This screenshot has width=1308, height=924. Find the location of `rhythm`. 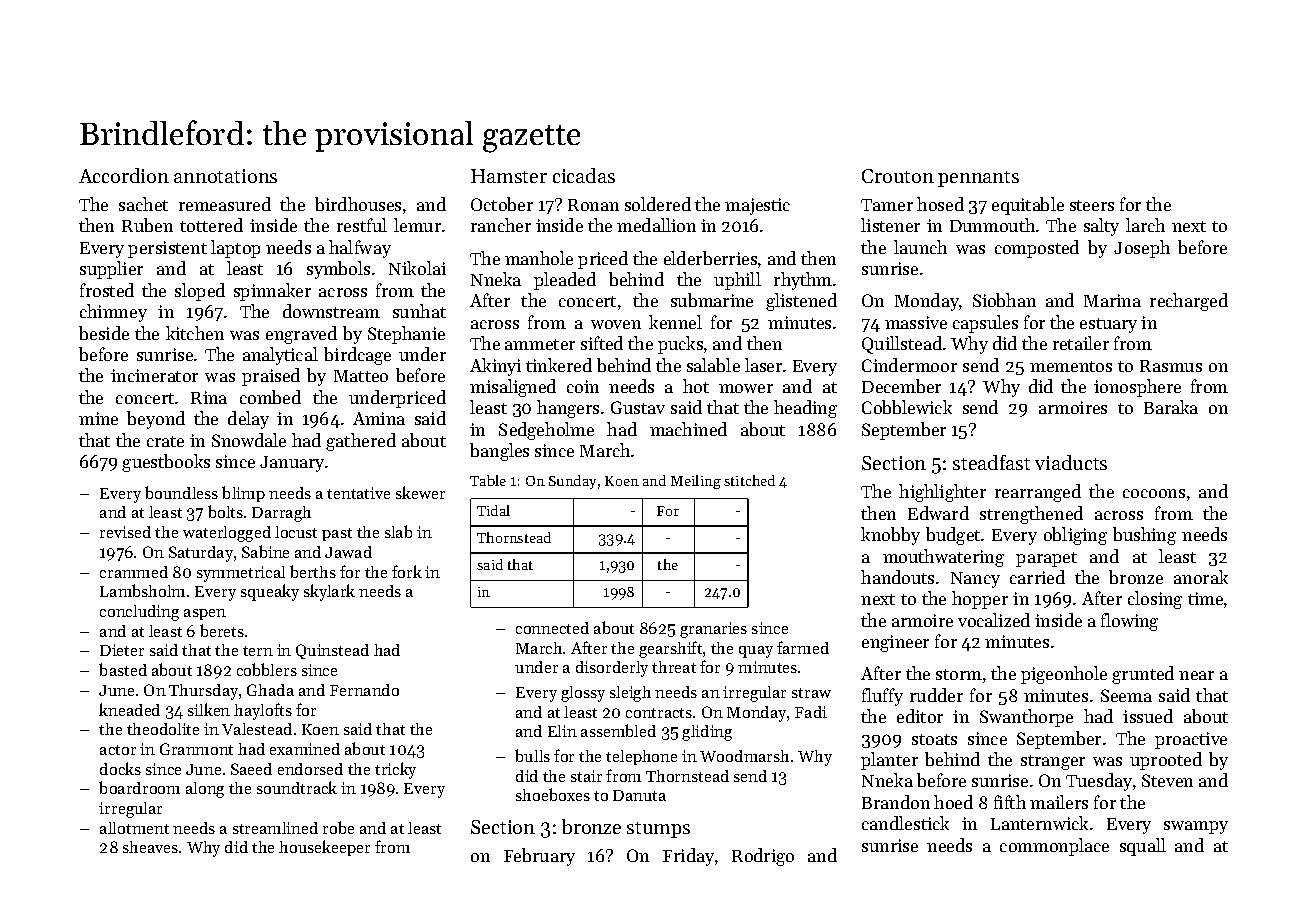

rhythm is located at coordinates (803, 281).
